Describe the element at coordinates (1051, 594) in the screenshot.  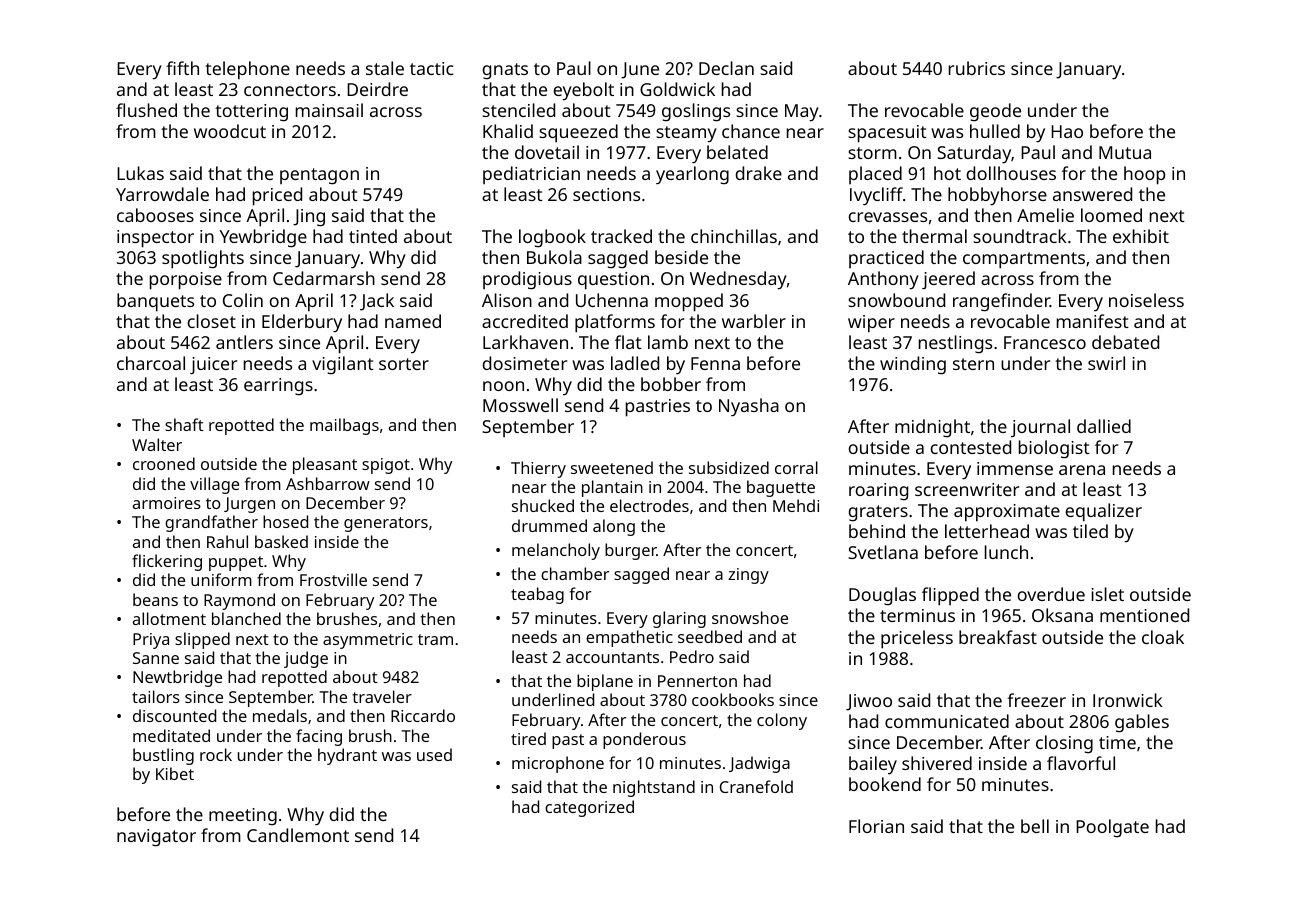
I see `overdue` at that location.
